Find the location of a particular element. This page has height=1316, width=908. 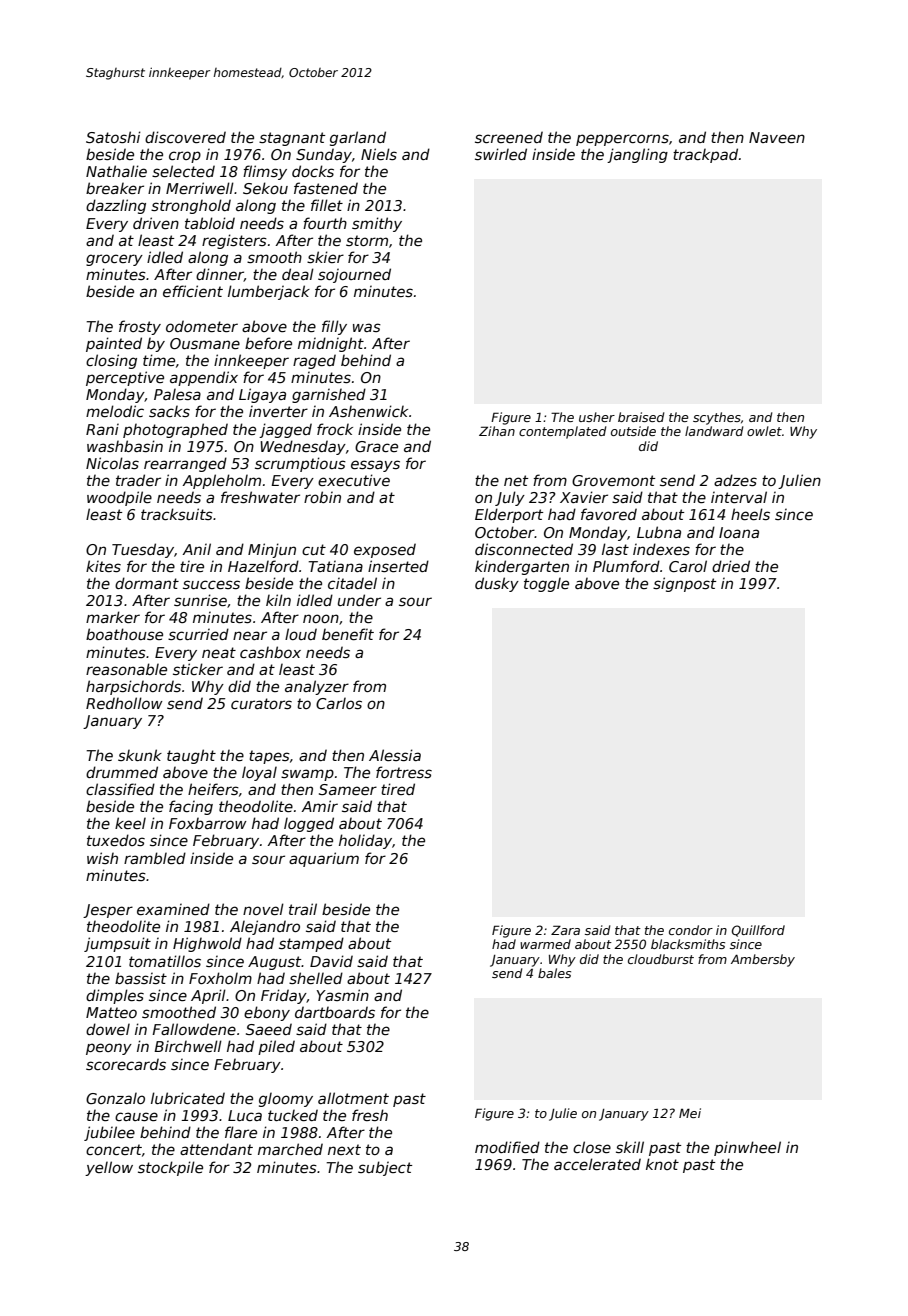

Quillford is located at coordinates (758, 931).
